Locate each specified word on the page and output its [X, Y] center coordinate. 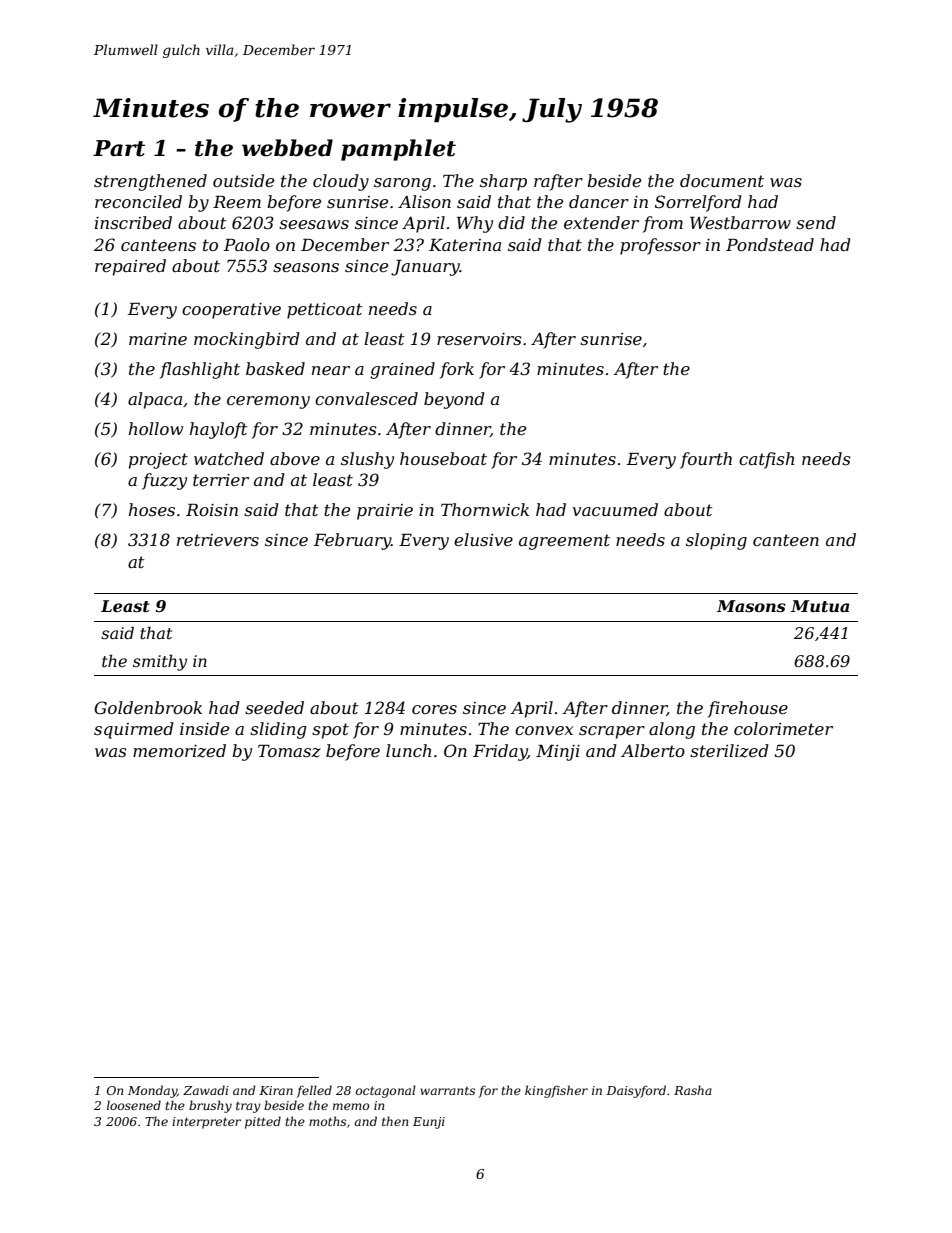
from [663, 224]
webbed [287, 148]
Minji [558, 753]
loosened [134, 1105]
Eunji [429, 1123]
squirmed [134, 730]
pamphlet [398, 150]
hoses [152, 509]
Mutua [820, 606]
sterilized [729, 751]
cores [434, 709]
